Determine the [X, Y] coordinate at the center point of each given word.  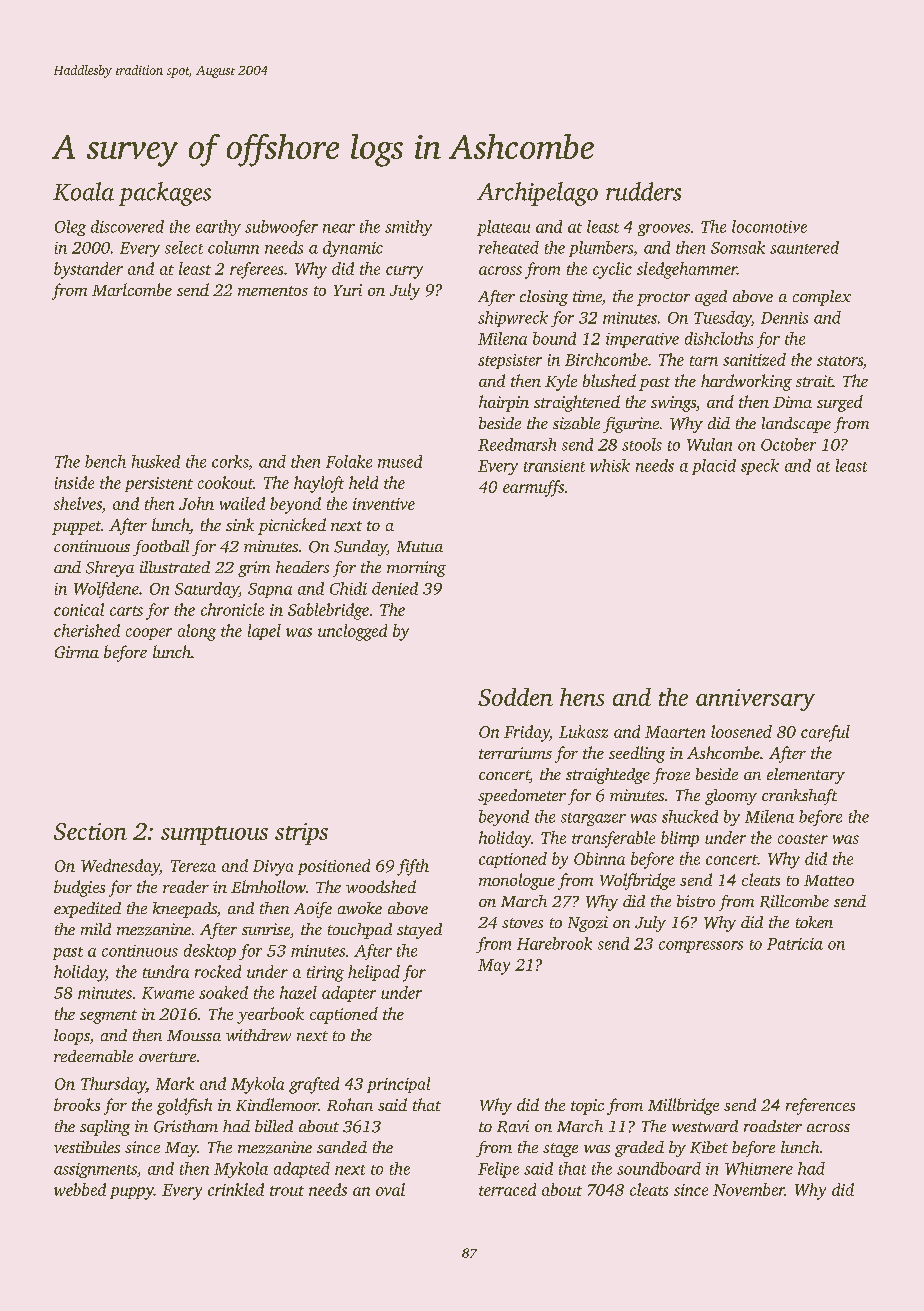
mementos [273, 291]
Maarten [675, 732]
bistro [696, 901]
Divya [273, 868]
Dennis [784, 318]
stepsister [510, 361]
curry [404, 272]
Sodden [515, 697]
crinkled [236, 1189]
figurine [631, 425]
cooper [149, 634]
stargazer [593, 819]
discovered [127, 226]
